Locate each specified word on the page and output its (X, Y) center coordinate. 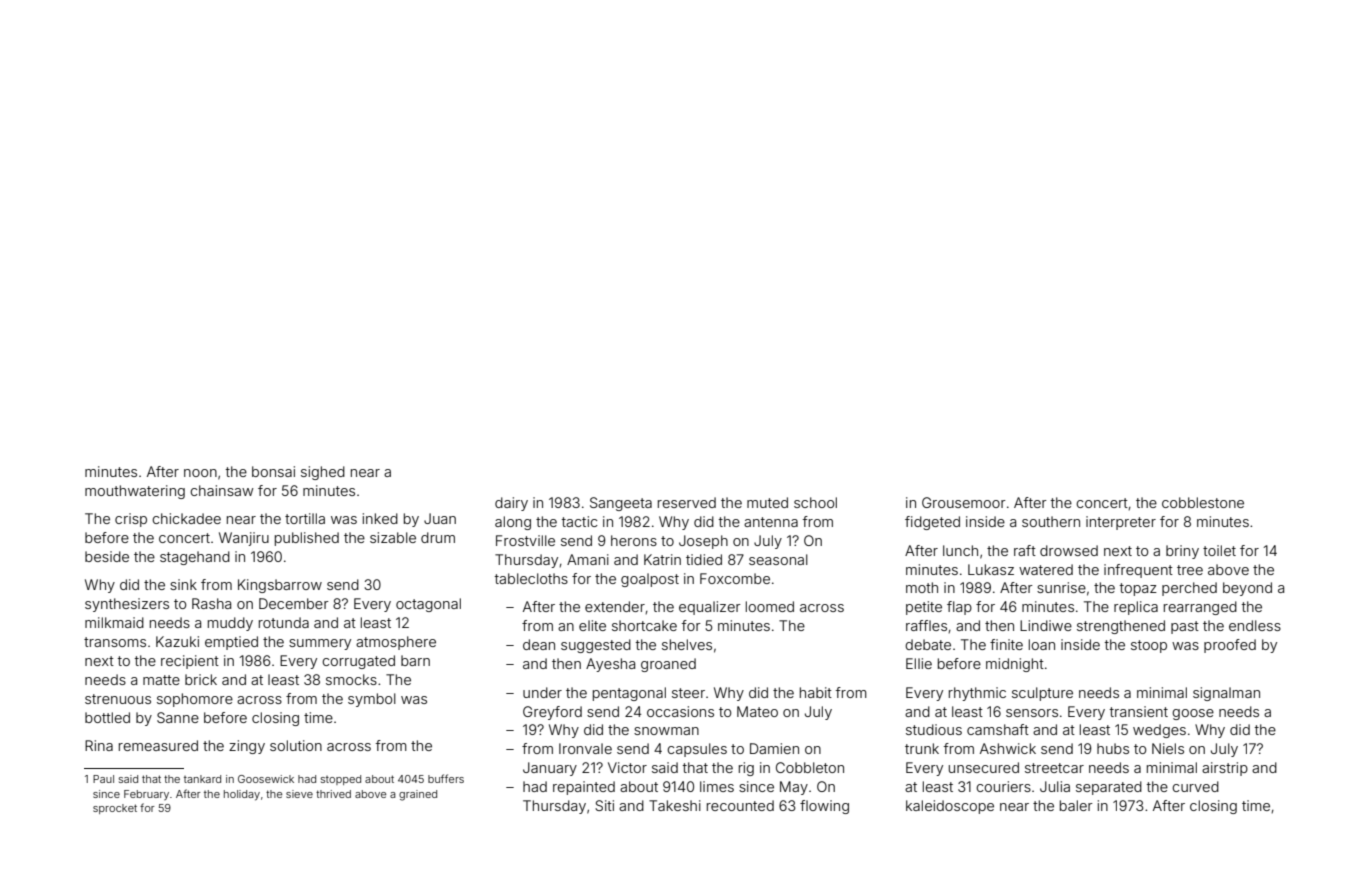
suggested (596, 646)
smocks (351, 679)
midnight (1015, 665)
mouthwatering (135, 492)
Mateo (757, 711)
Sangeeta (621, 504)
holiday (242, 795)
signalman (1226, 694)
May (794, 788)
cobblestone (1203, 502)
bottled (107, 717)
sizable (393, 537)
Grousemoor (964, 502)
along (513, 523)
